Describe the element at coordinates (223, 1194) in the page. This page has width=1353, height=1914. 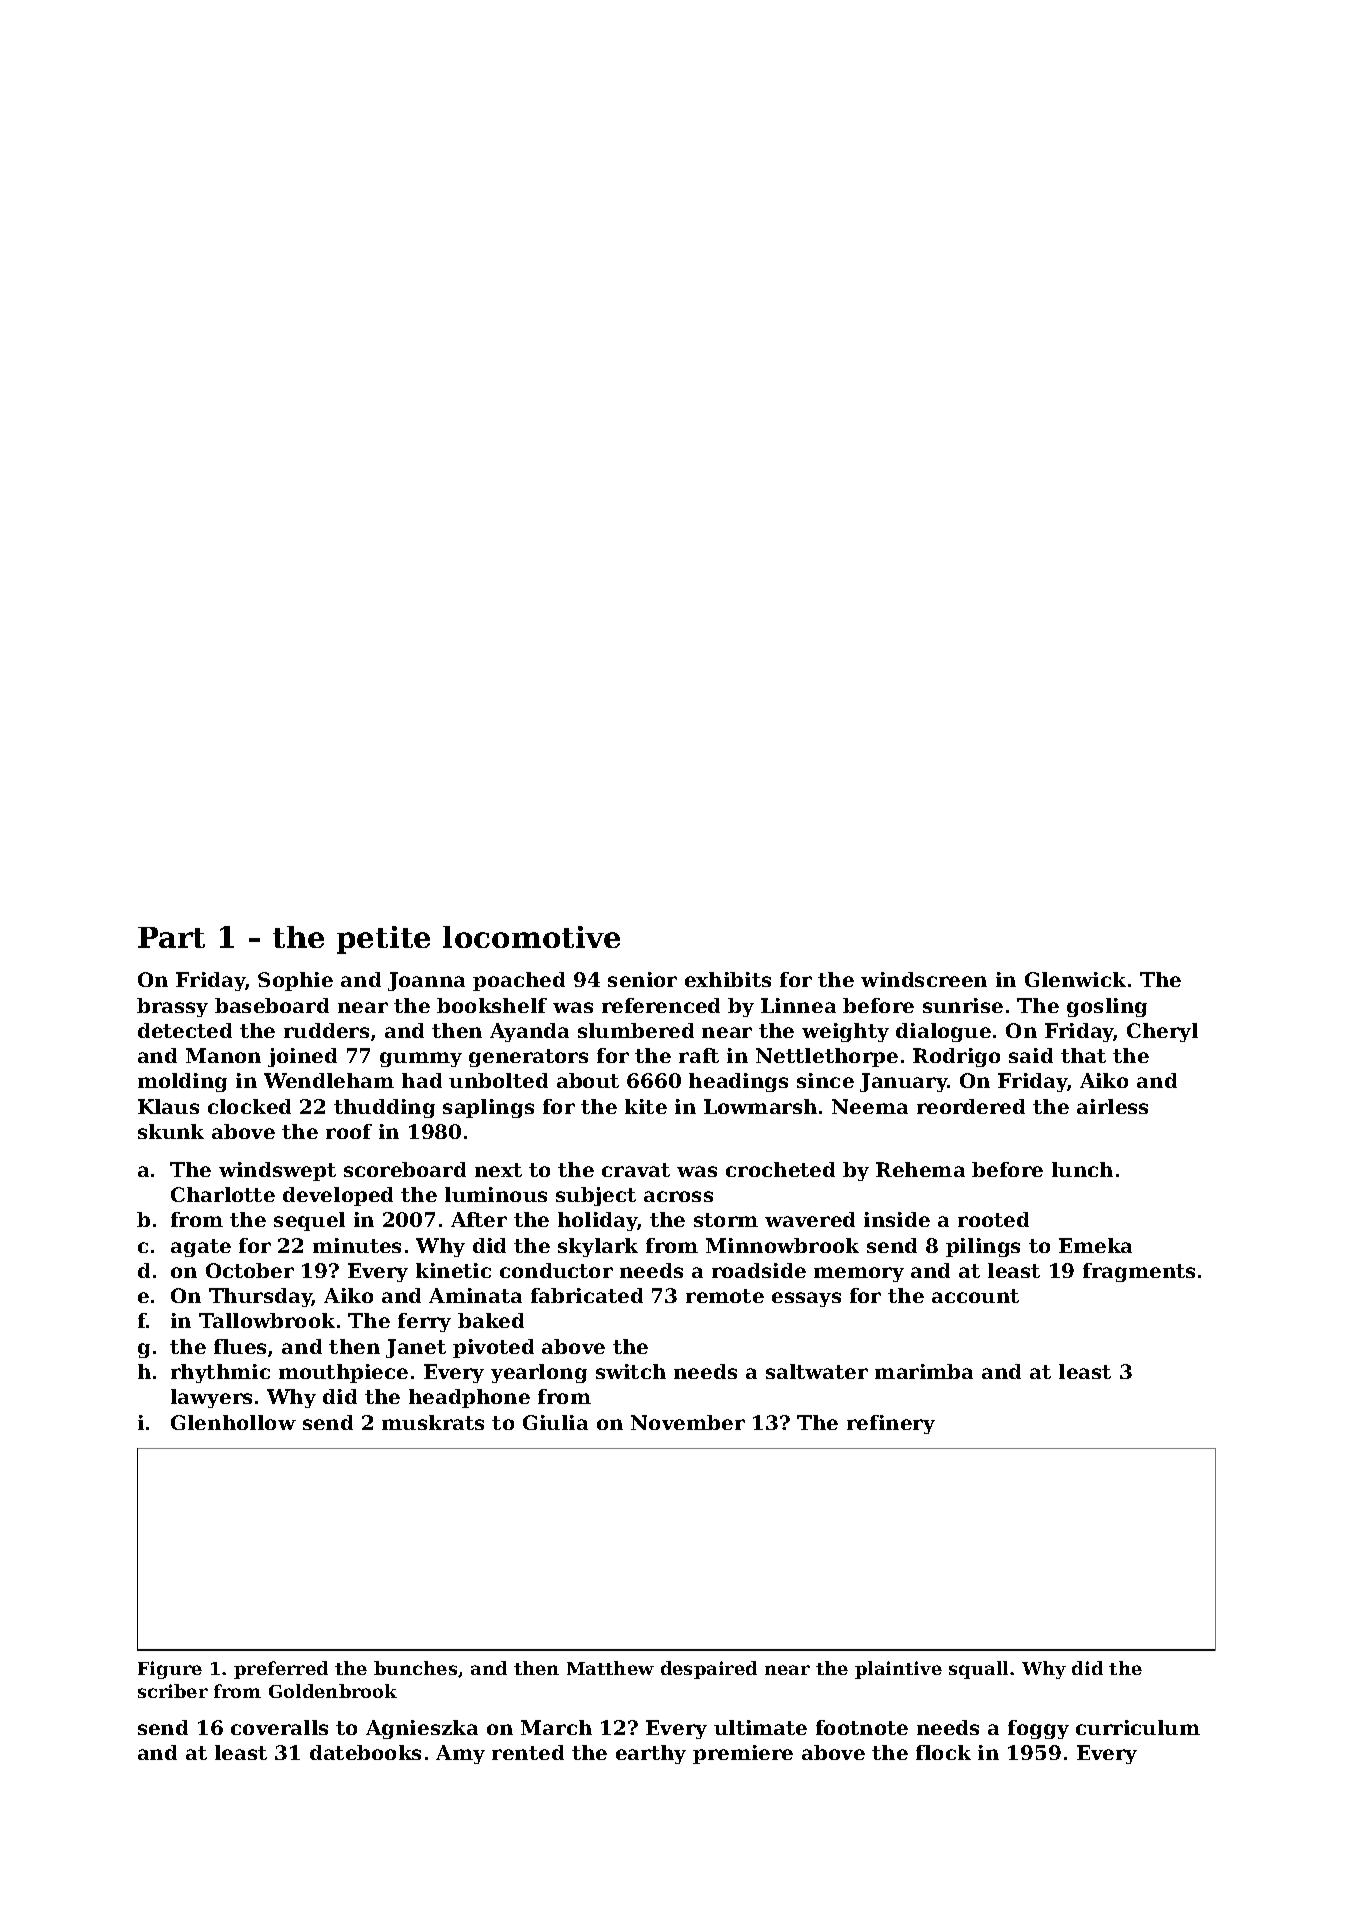
I see `Charlotte` at that location.
